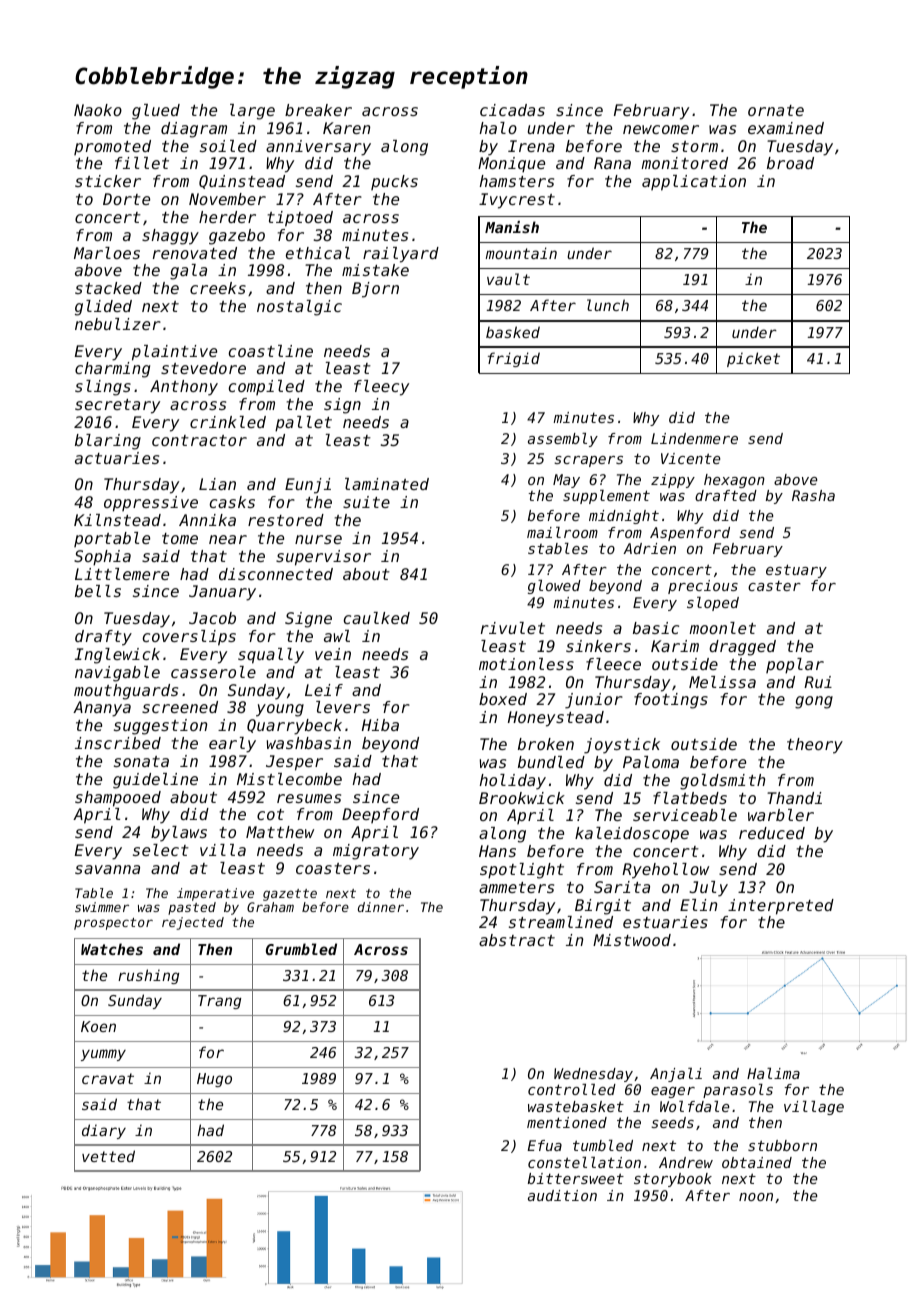  What do you see at coordinates (514, 359) in the screenshot?
I see `frigid` at bounding box center [514, 359].
